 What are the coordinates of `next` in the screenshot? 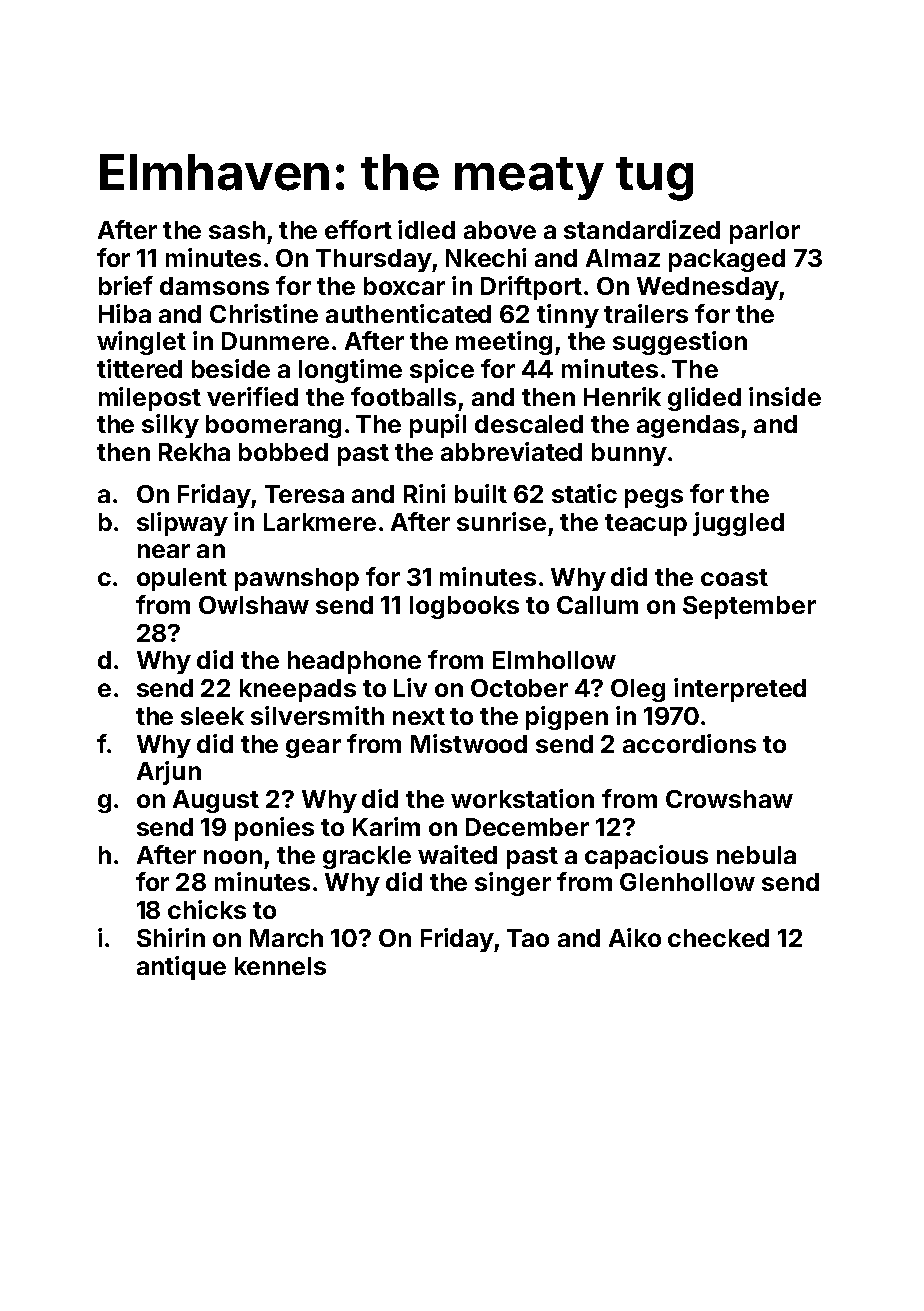 It's located at (419, 716).
